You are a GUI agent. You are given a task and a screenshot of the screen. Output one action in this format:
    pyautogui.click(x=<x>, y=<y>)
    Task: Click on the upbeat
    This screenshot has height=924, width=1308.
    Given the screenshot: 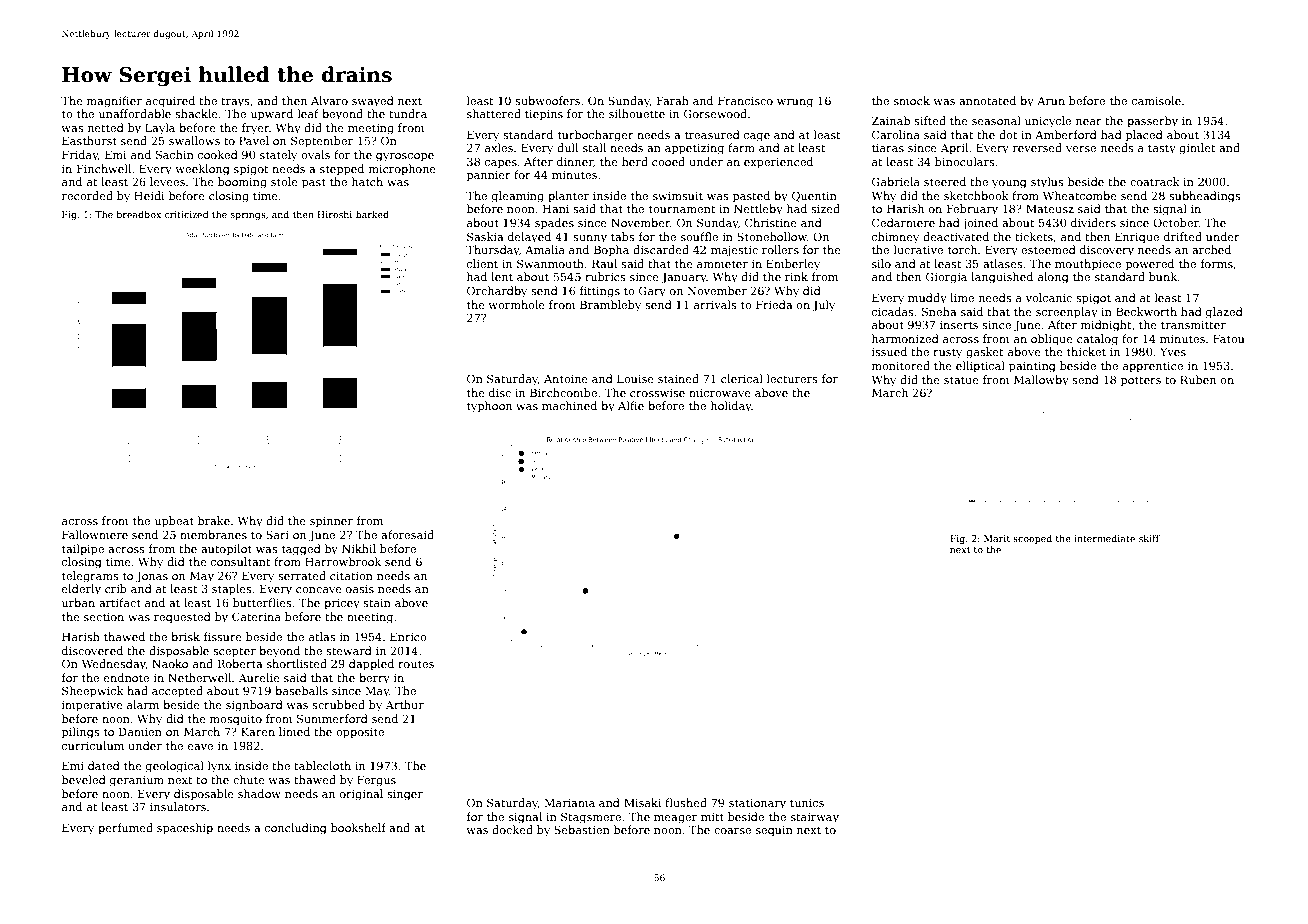 What is the action you would take?
    pyautogui.click(x=174, y=522)
